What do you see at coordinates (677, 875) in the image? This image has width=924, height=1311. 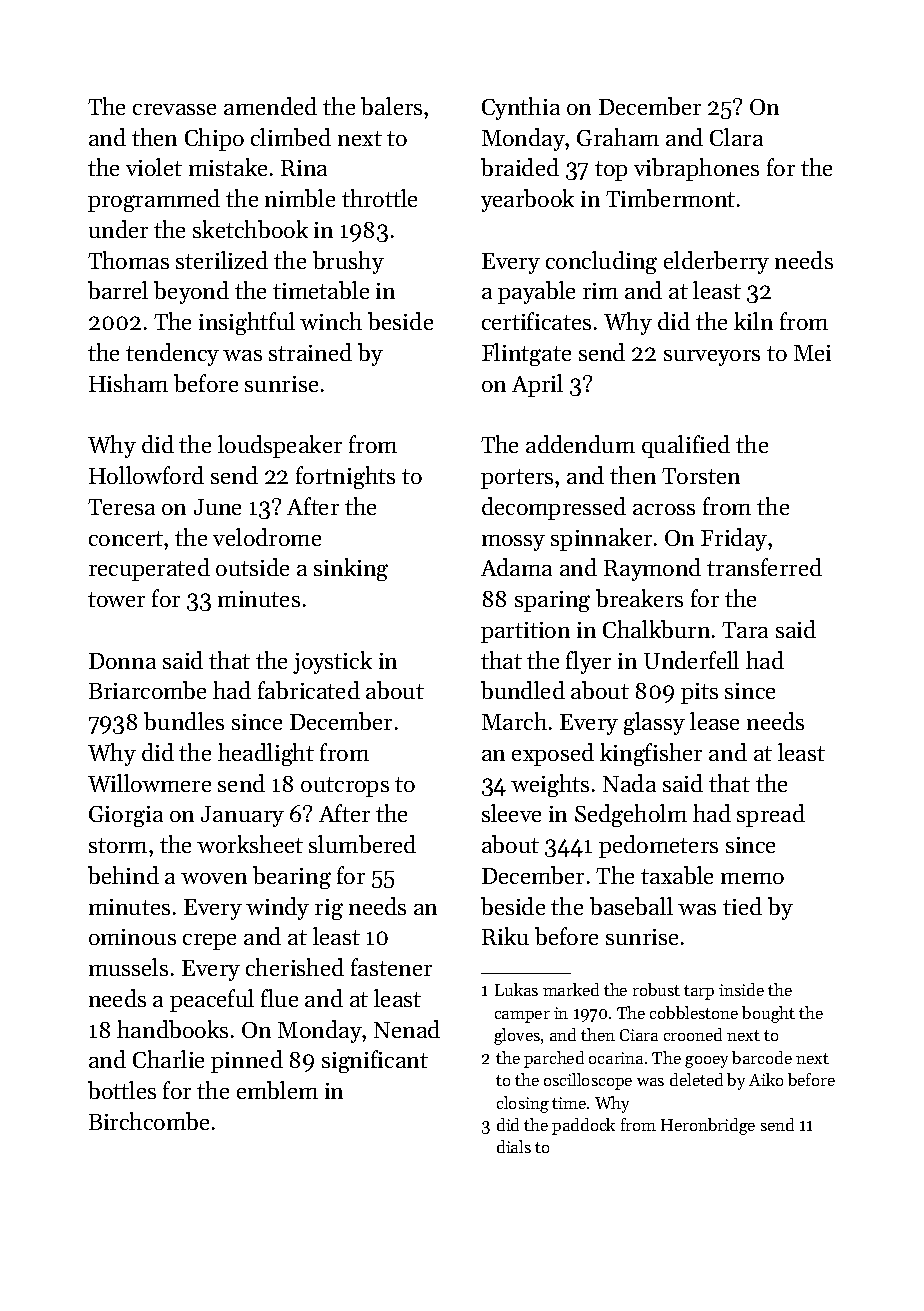 I see `taxable` at bounding box center [677, 875].
